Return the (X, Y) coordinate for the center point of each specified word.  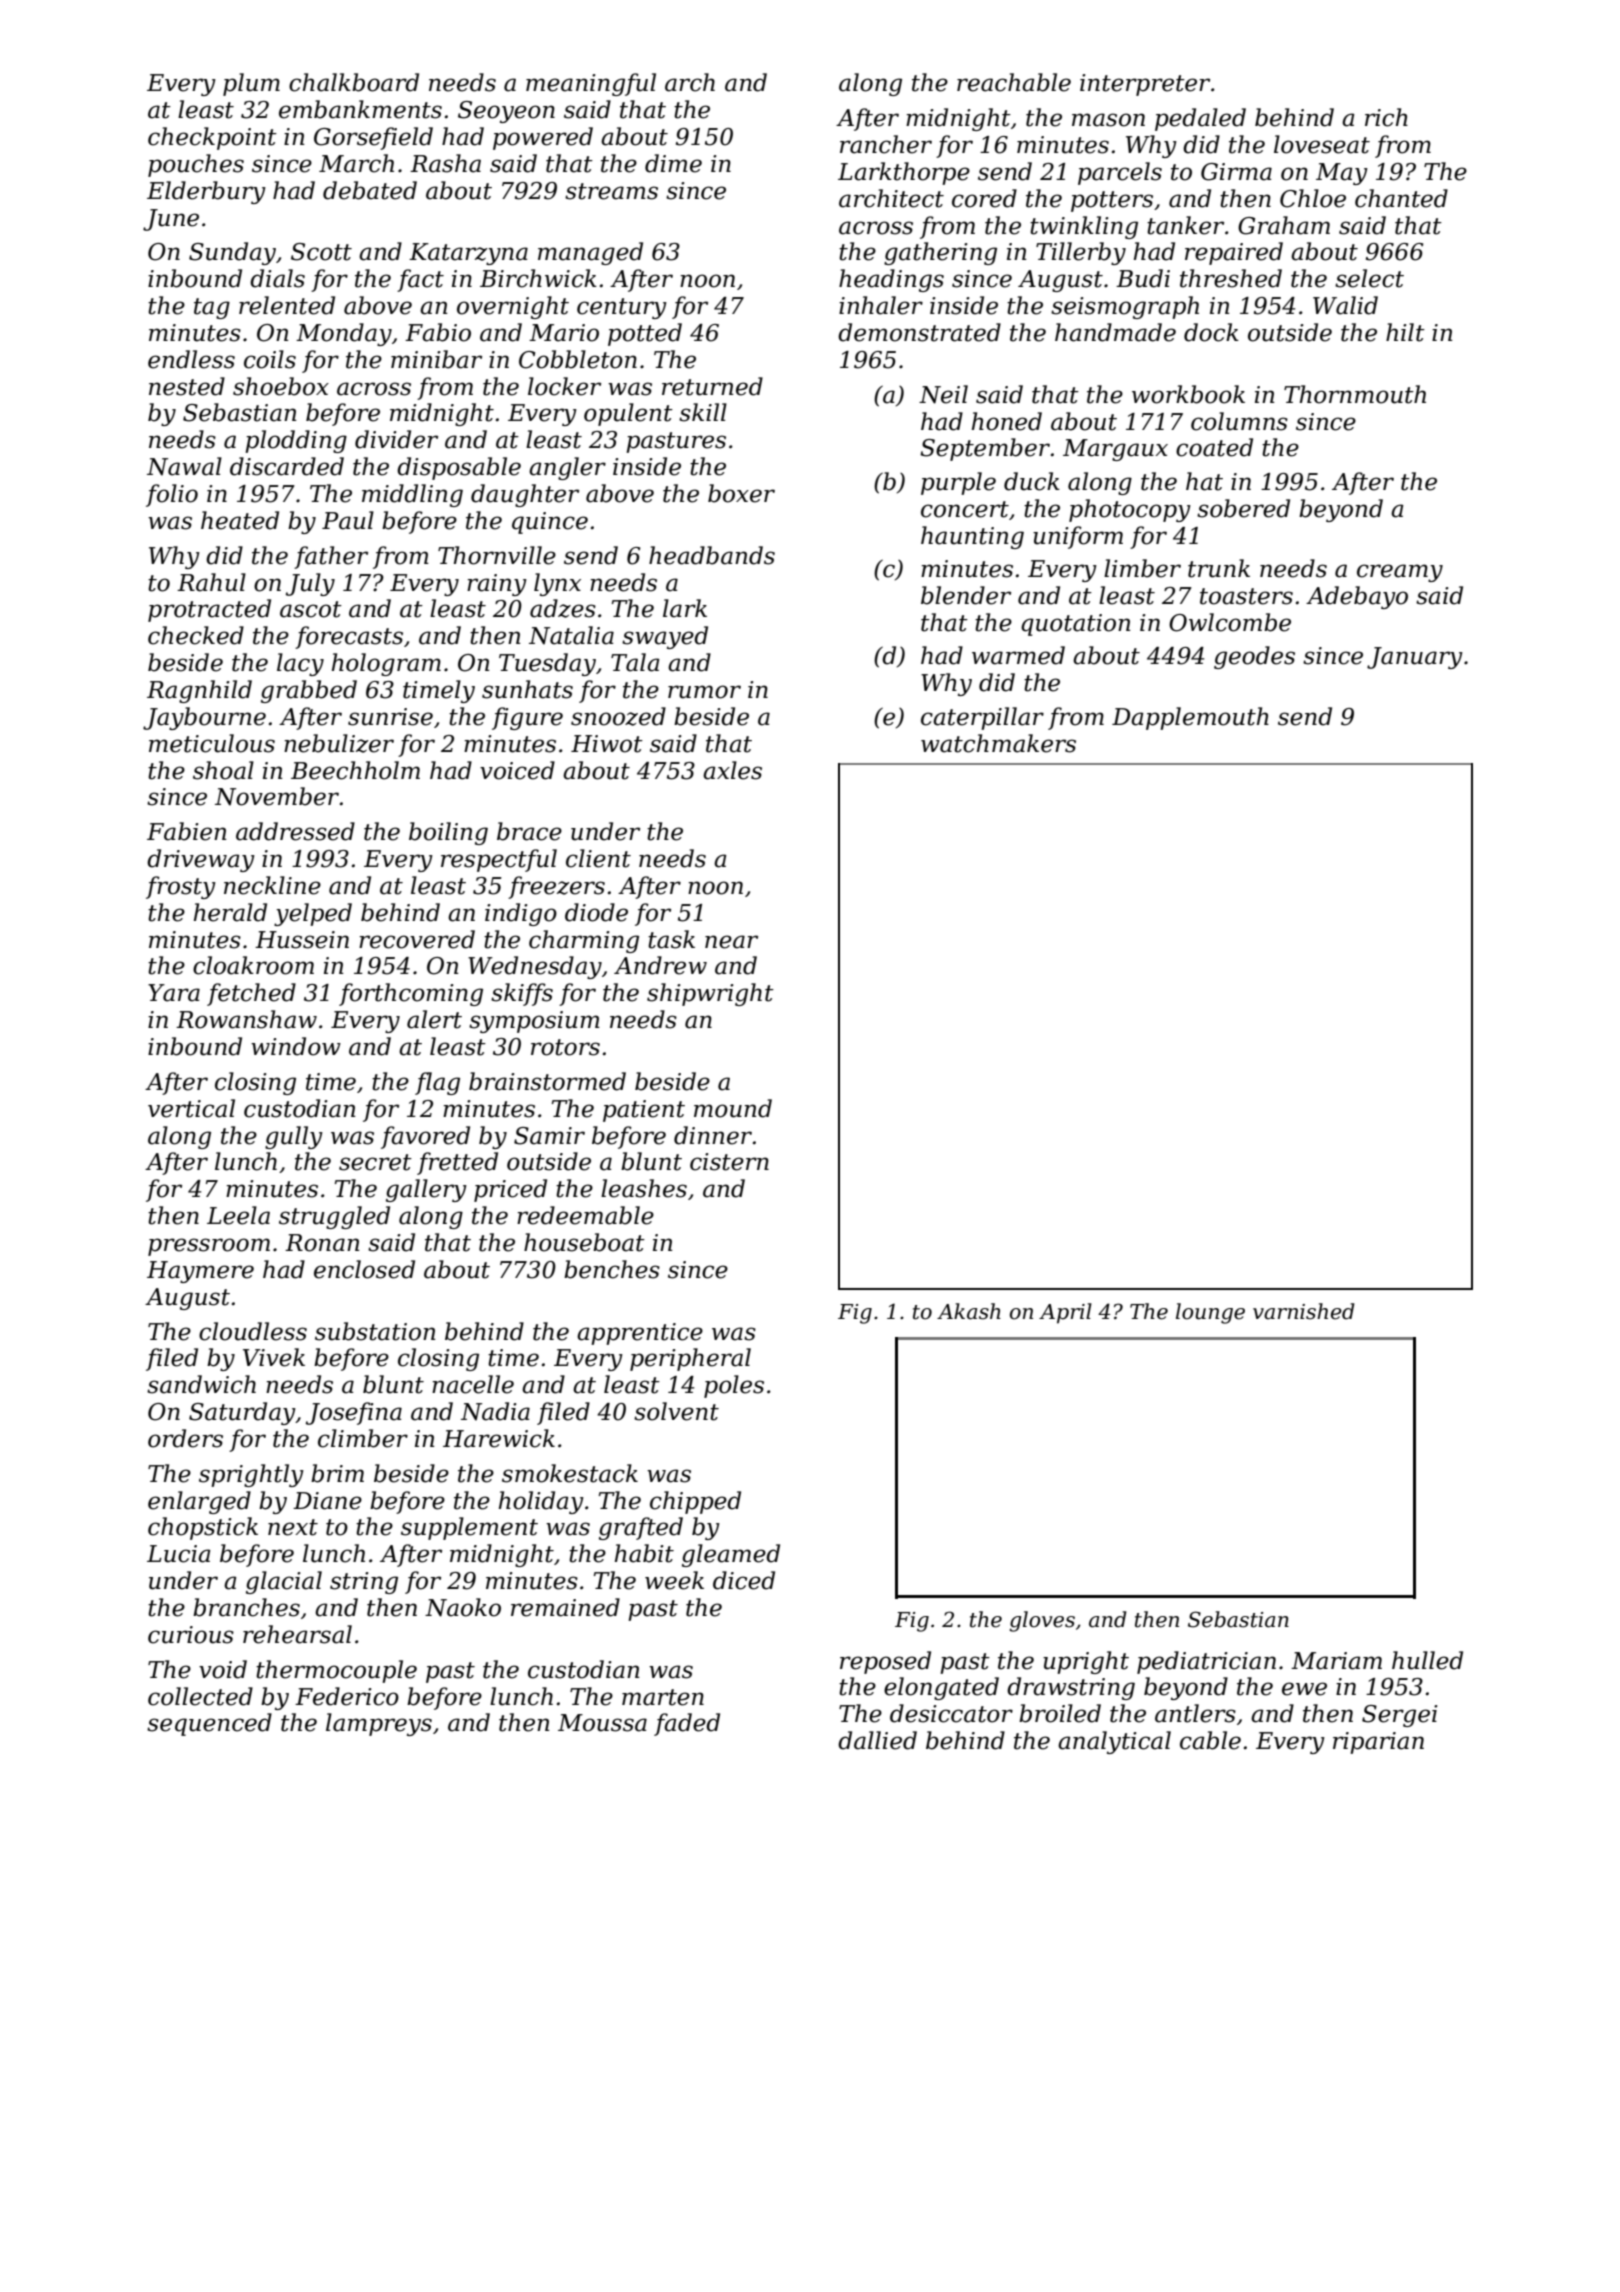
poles (734, 1386)
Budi (1143, 278)
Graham (1284, 225)
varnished (1303, 1311)
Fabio (438, 332)
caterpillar (982, 718)
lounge (1210, 1313)
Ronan (322, 1243)
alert (434, 1019)
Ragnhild (199, 691)
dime (673, 163)
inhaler (881, 305)
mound (733, 1108)
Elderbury (206, 192)
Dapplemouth (1190, 718)
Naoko (463, 1607)
